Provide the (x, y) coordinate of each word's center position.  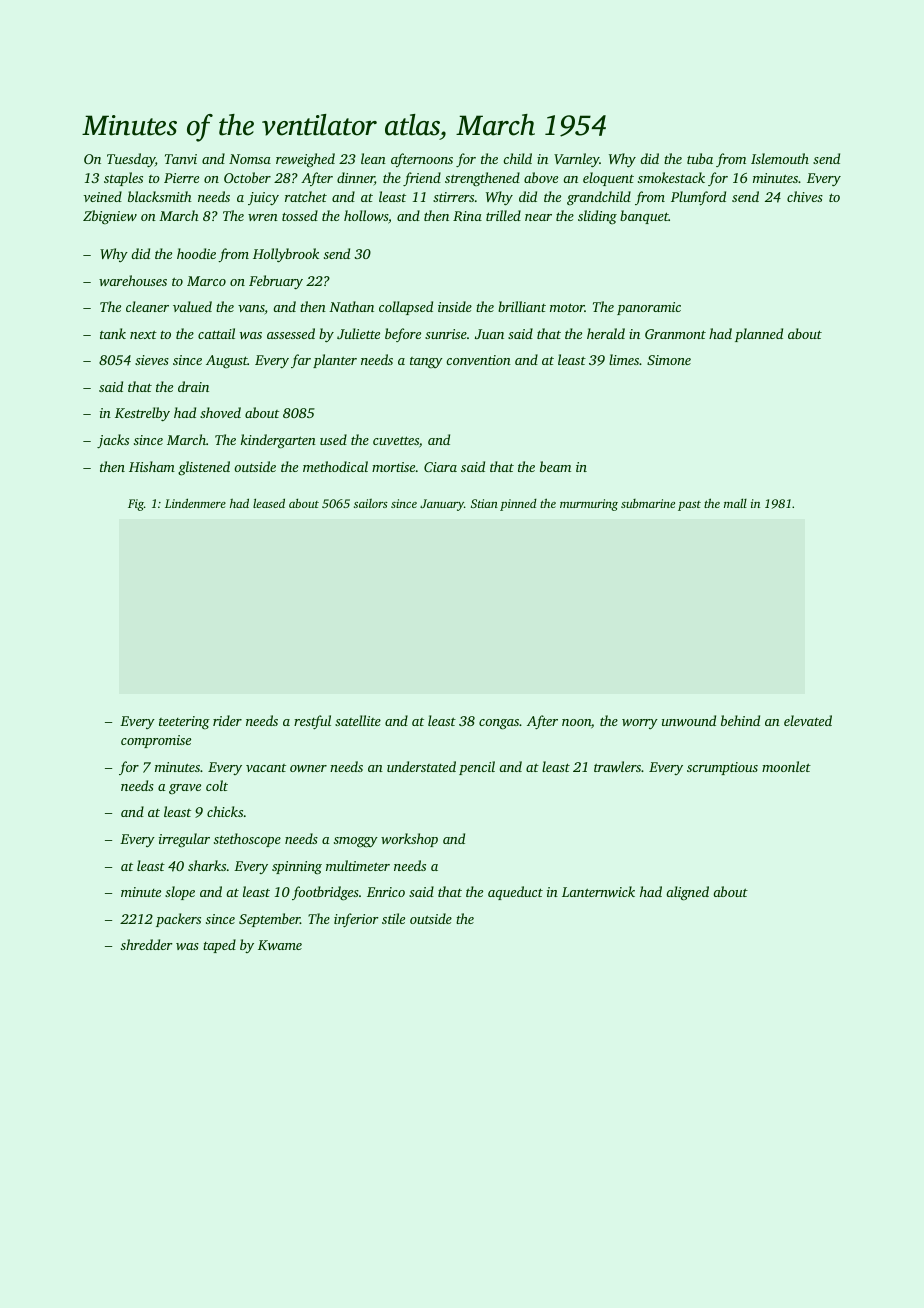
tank (113, 333)
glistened (204, 468)
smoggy (356, 842)
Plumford (698, 198)
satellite (358, 720)
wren (263, 217)
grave (185, 789)
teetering (184, 723)
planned (759, 335)
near (538, 217)
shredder (147, 944)
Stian (484, 503)
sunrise (446, 334)
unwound (689, 720)
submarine (648, 503)
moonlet (786, 766)
